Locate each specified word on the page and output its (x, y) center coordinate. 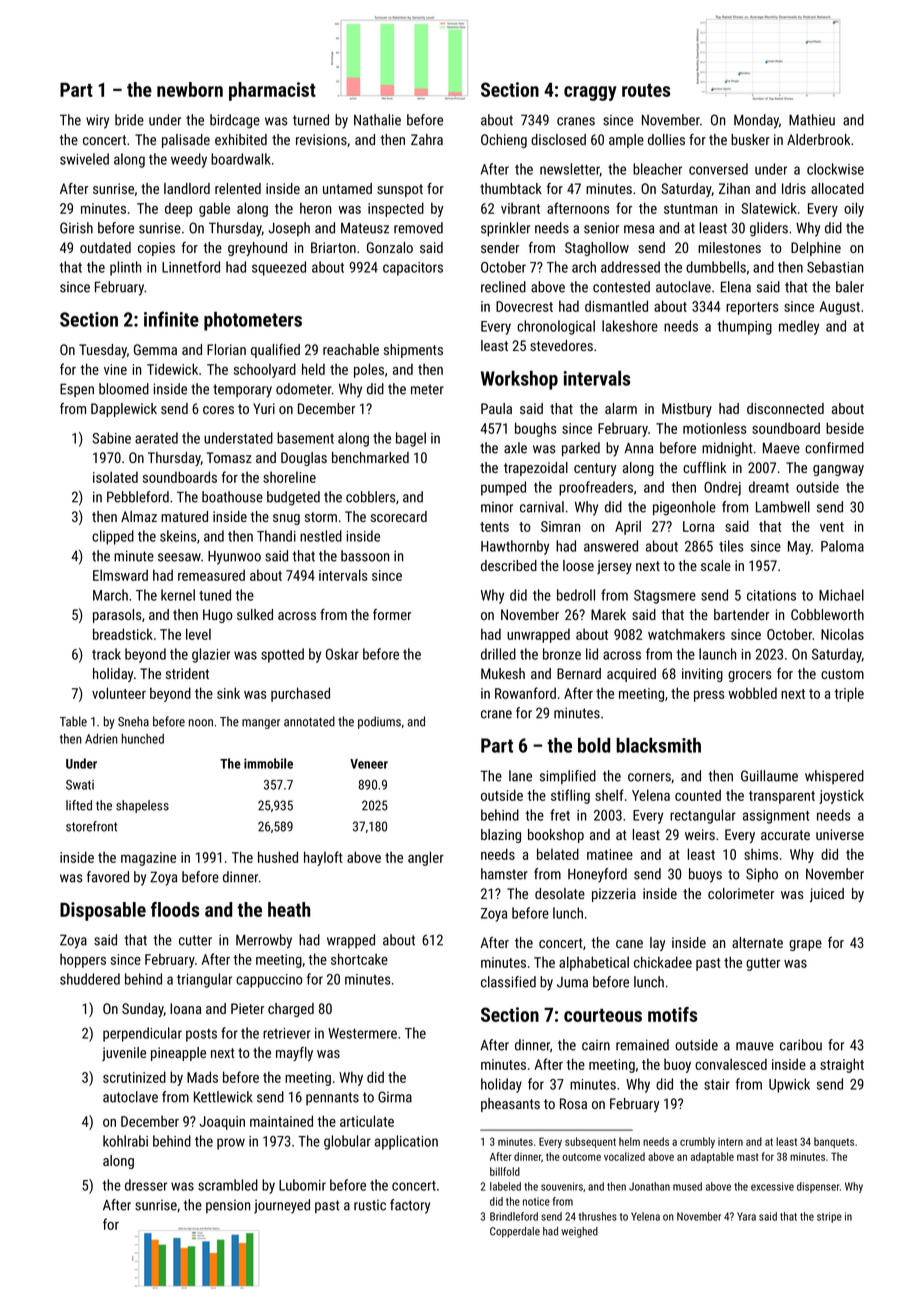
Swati (80, 785)
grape (805, 945)
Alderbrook (818, 139)
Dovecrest (524, 306)
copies (156, 249)
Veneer (369, 764)
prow (231, 1144)
